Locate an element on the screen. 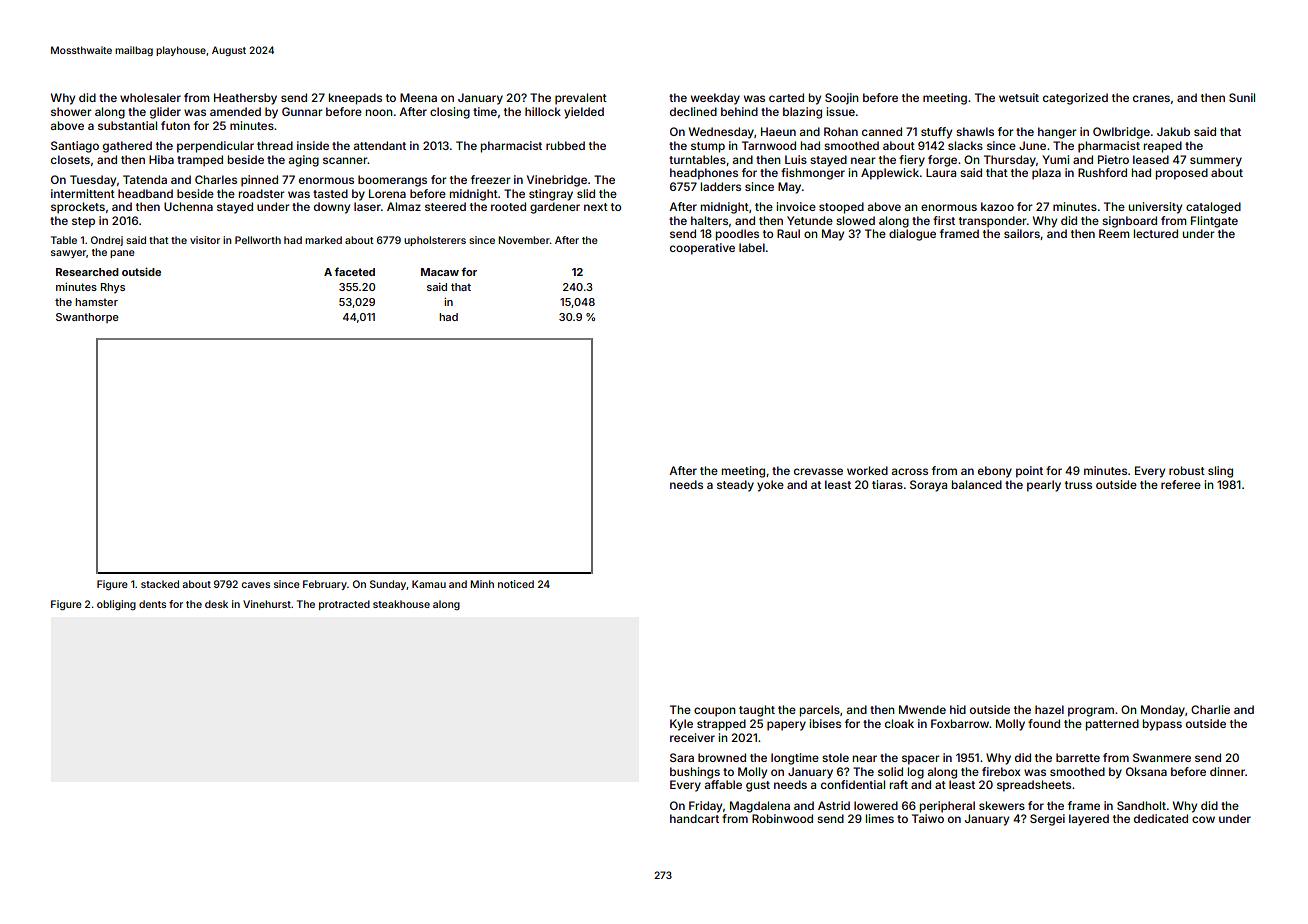 The image size is (1308, 924). obliging is located at coordinates (116, 605).
